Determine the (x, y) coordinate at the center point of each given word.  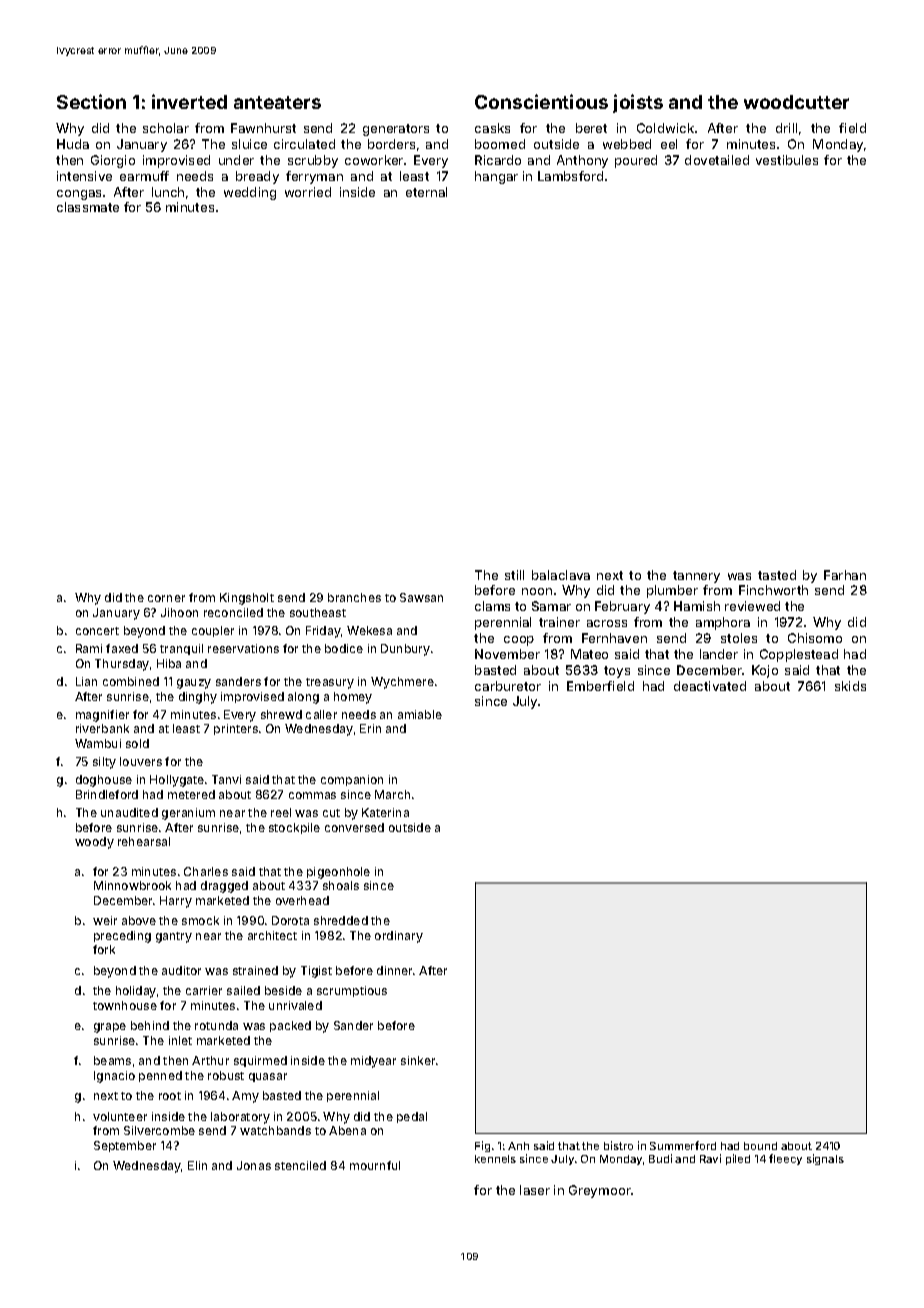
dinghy (198, 698)
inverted (189, 101)
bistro (618, 1145)
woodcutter (796, 102)
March (392, 794)
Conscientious (541, 101)
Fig (482, 1146)
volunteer (120, 1116)
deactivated (710, 686)
